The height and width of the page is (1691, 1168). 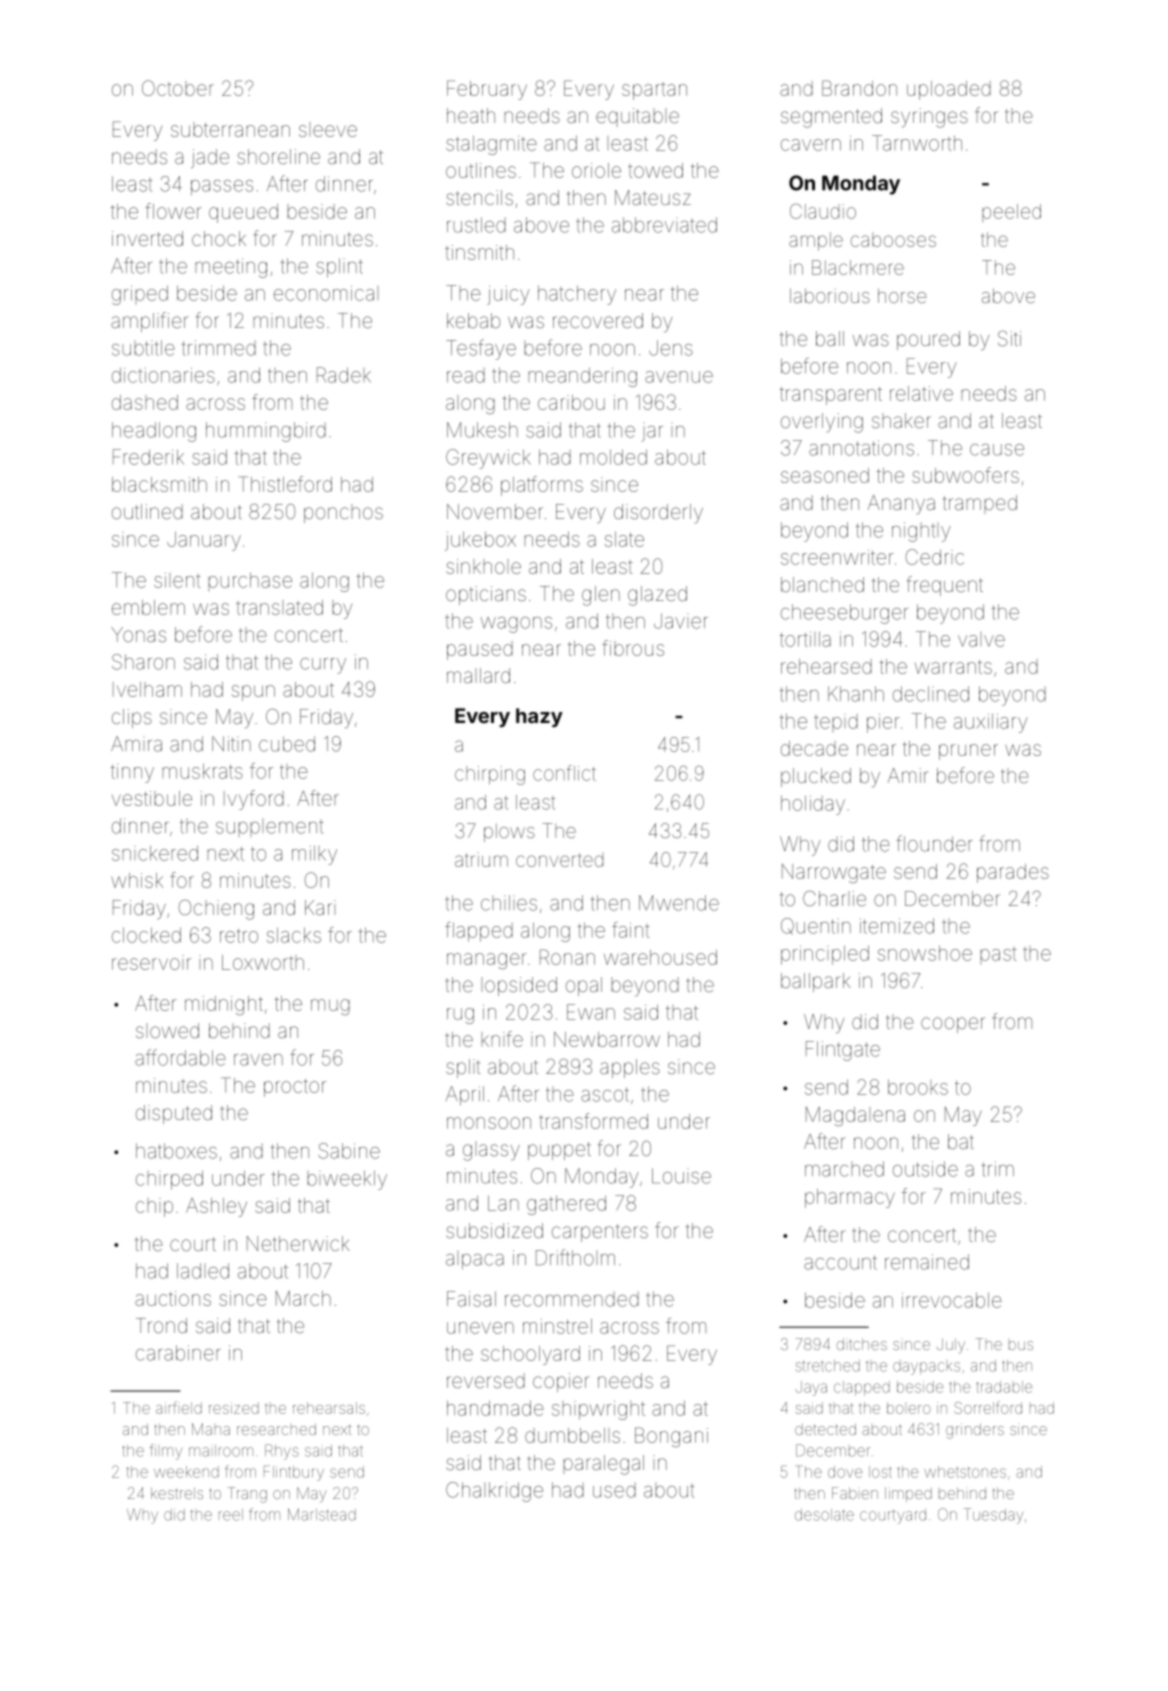 I want to click on rehearsals, so click(x=329, y=1408).
